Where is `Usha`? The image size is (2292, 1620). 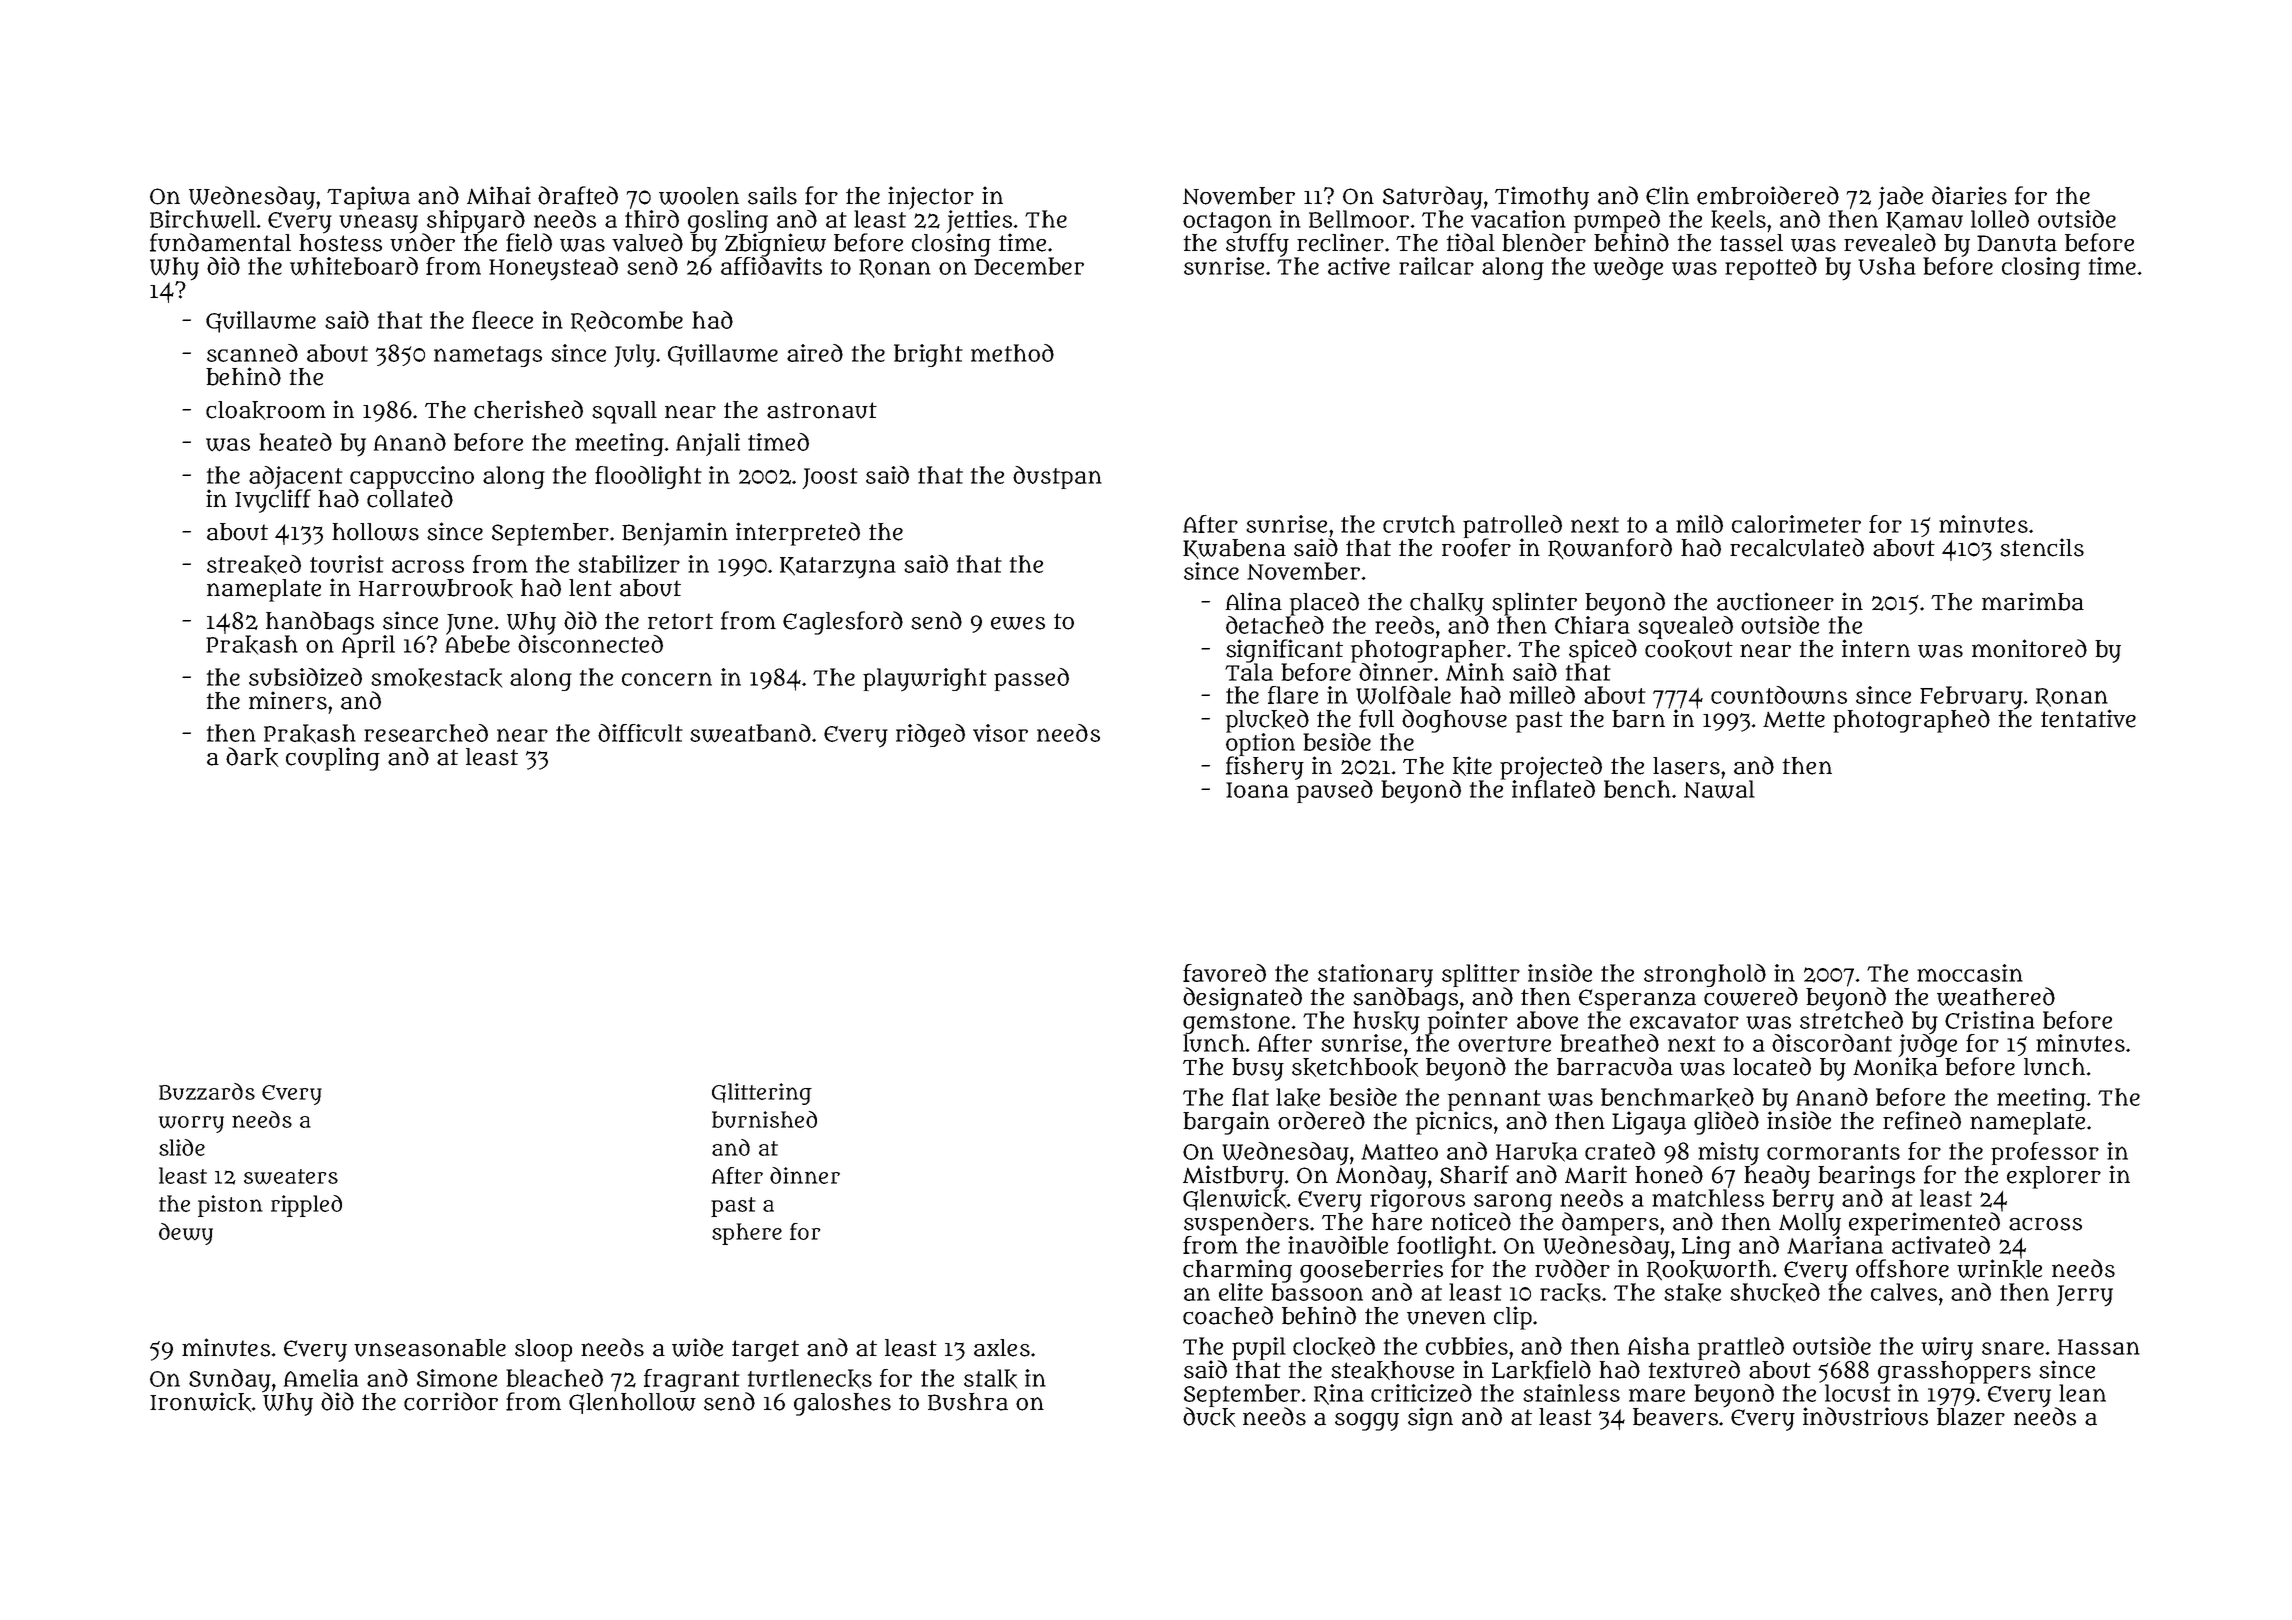 Usha is located at coordinates (1887, 266).
